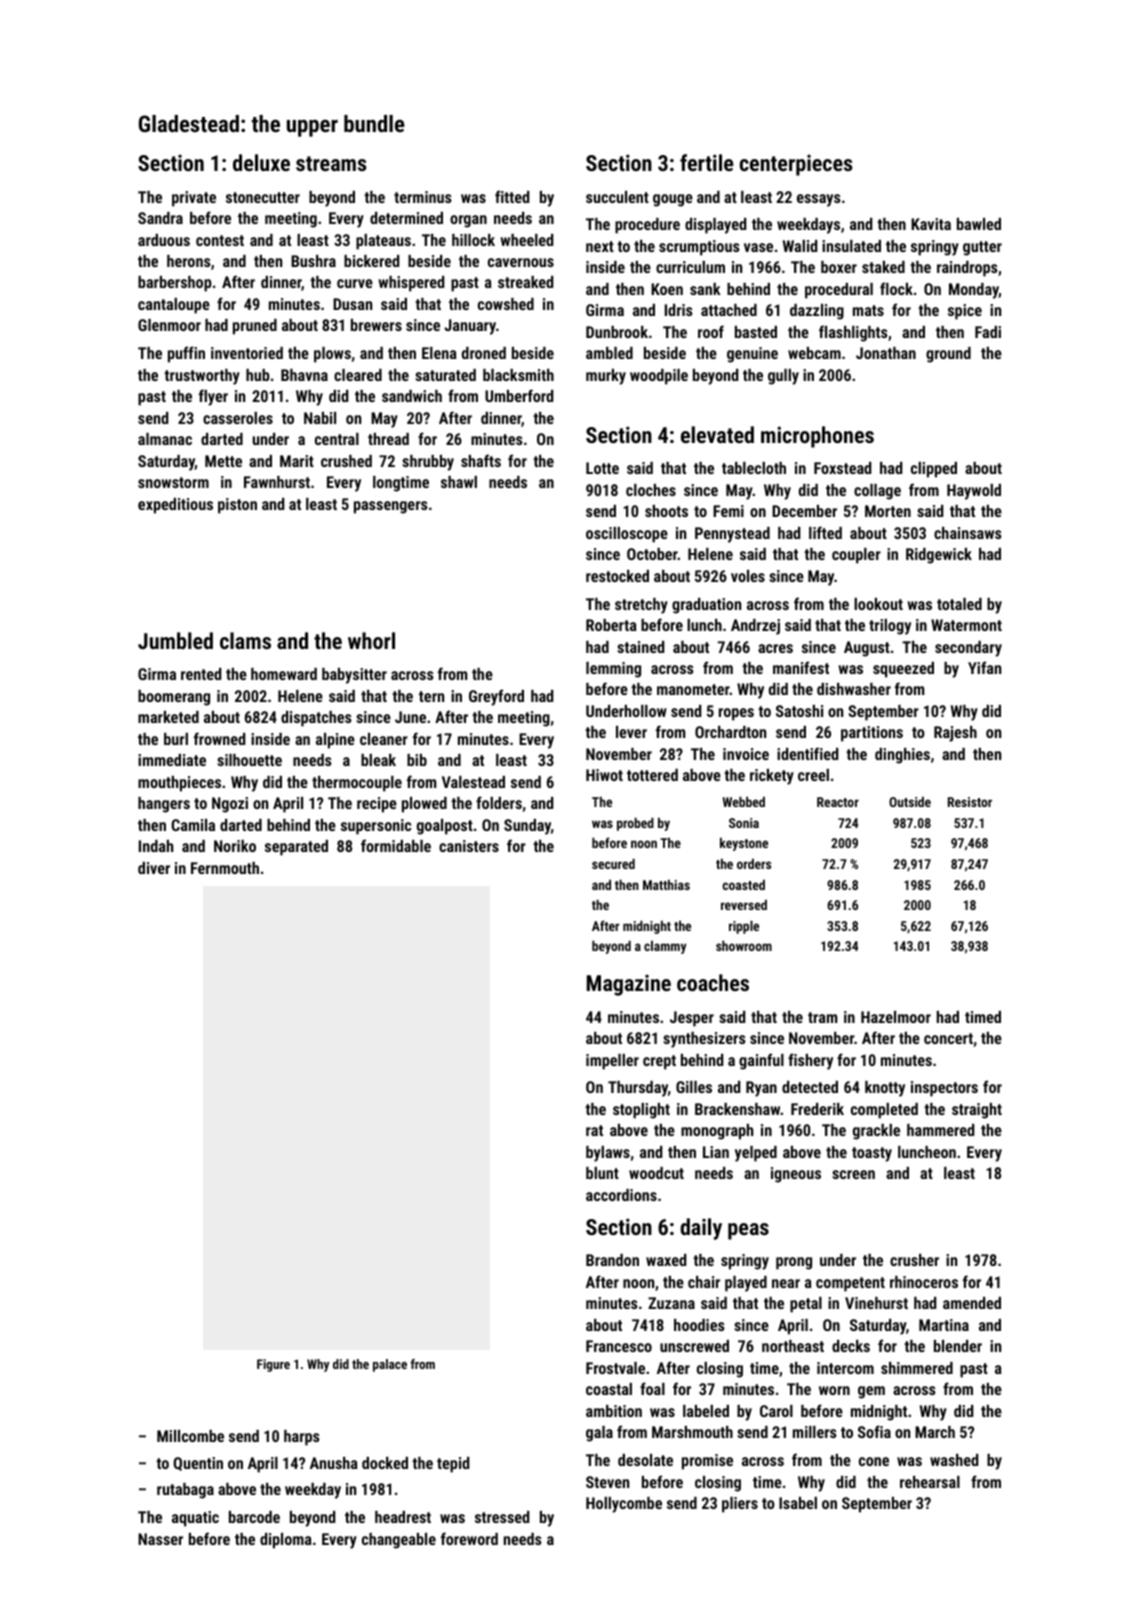 The width and height of the document is (1140, 1612). Describe the element at coordinates (608, 1154) in the document. I see `bylaws` at that location.
